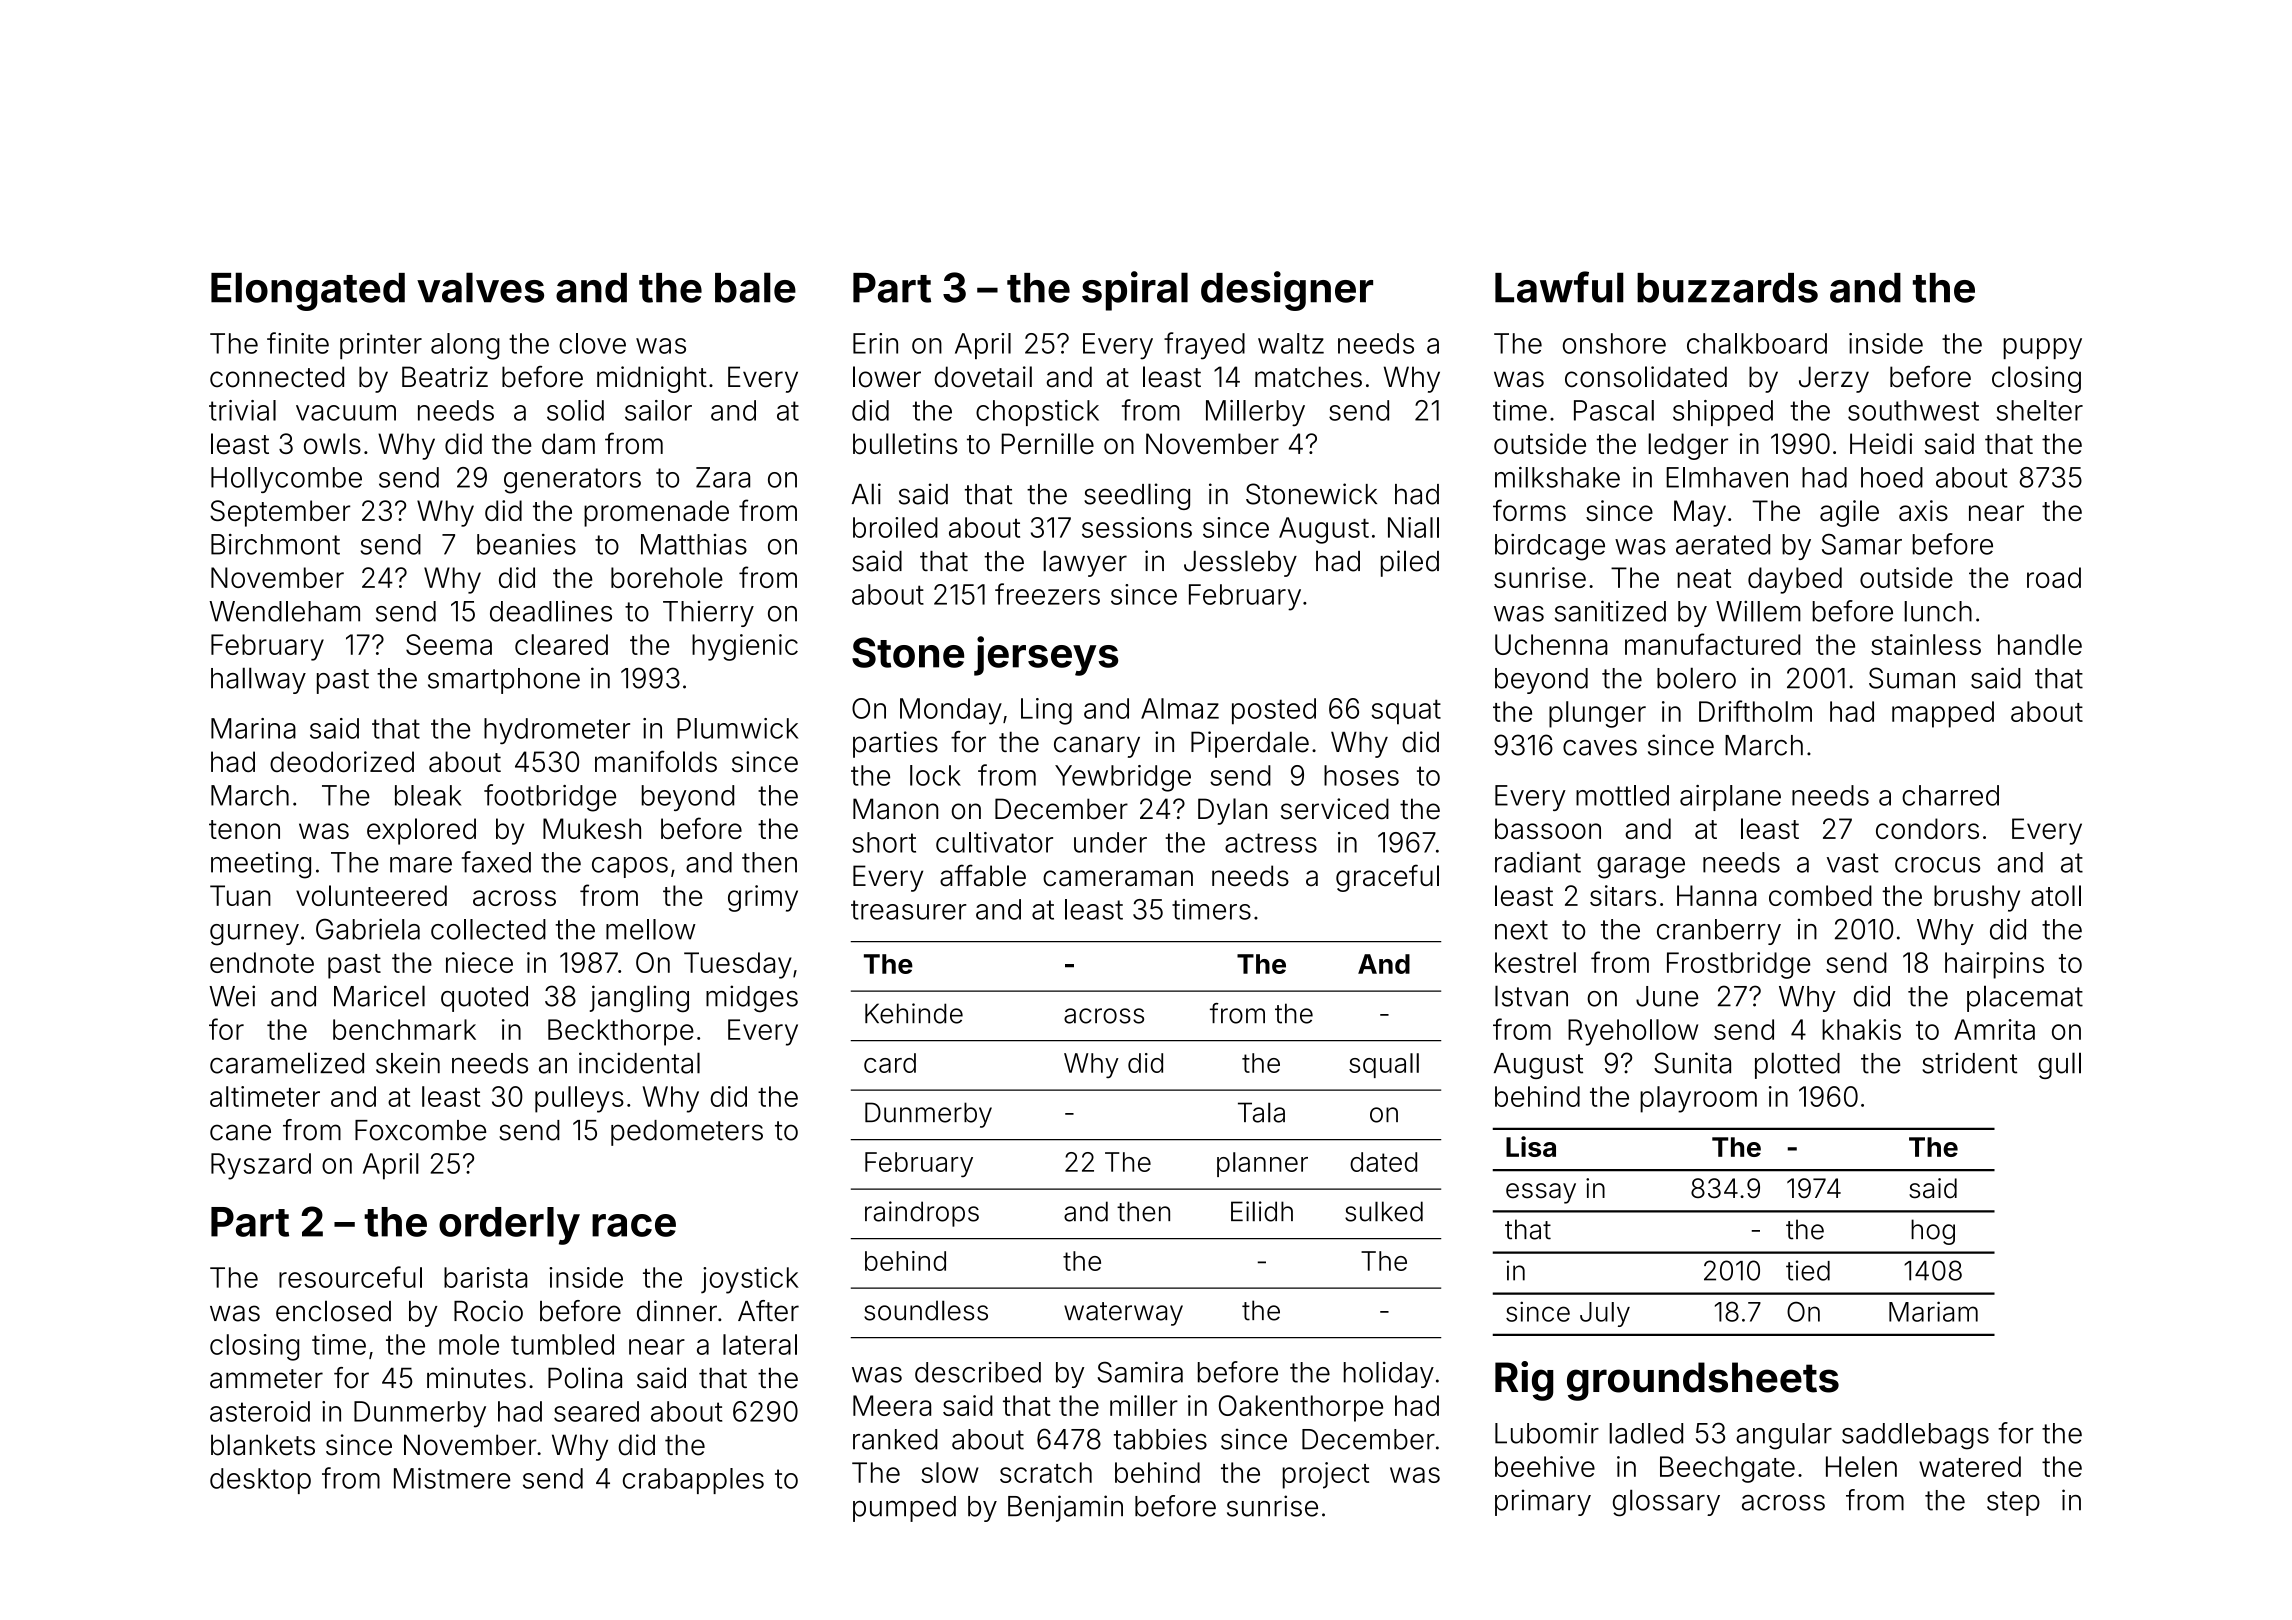 The image size is (2292, 1620). Describe the element at coordinates (1698, 1099) in the image. I see `playroom` at that location.
